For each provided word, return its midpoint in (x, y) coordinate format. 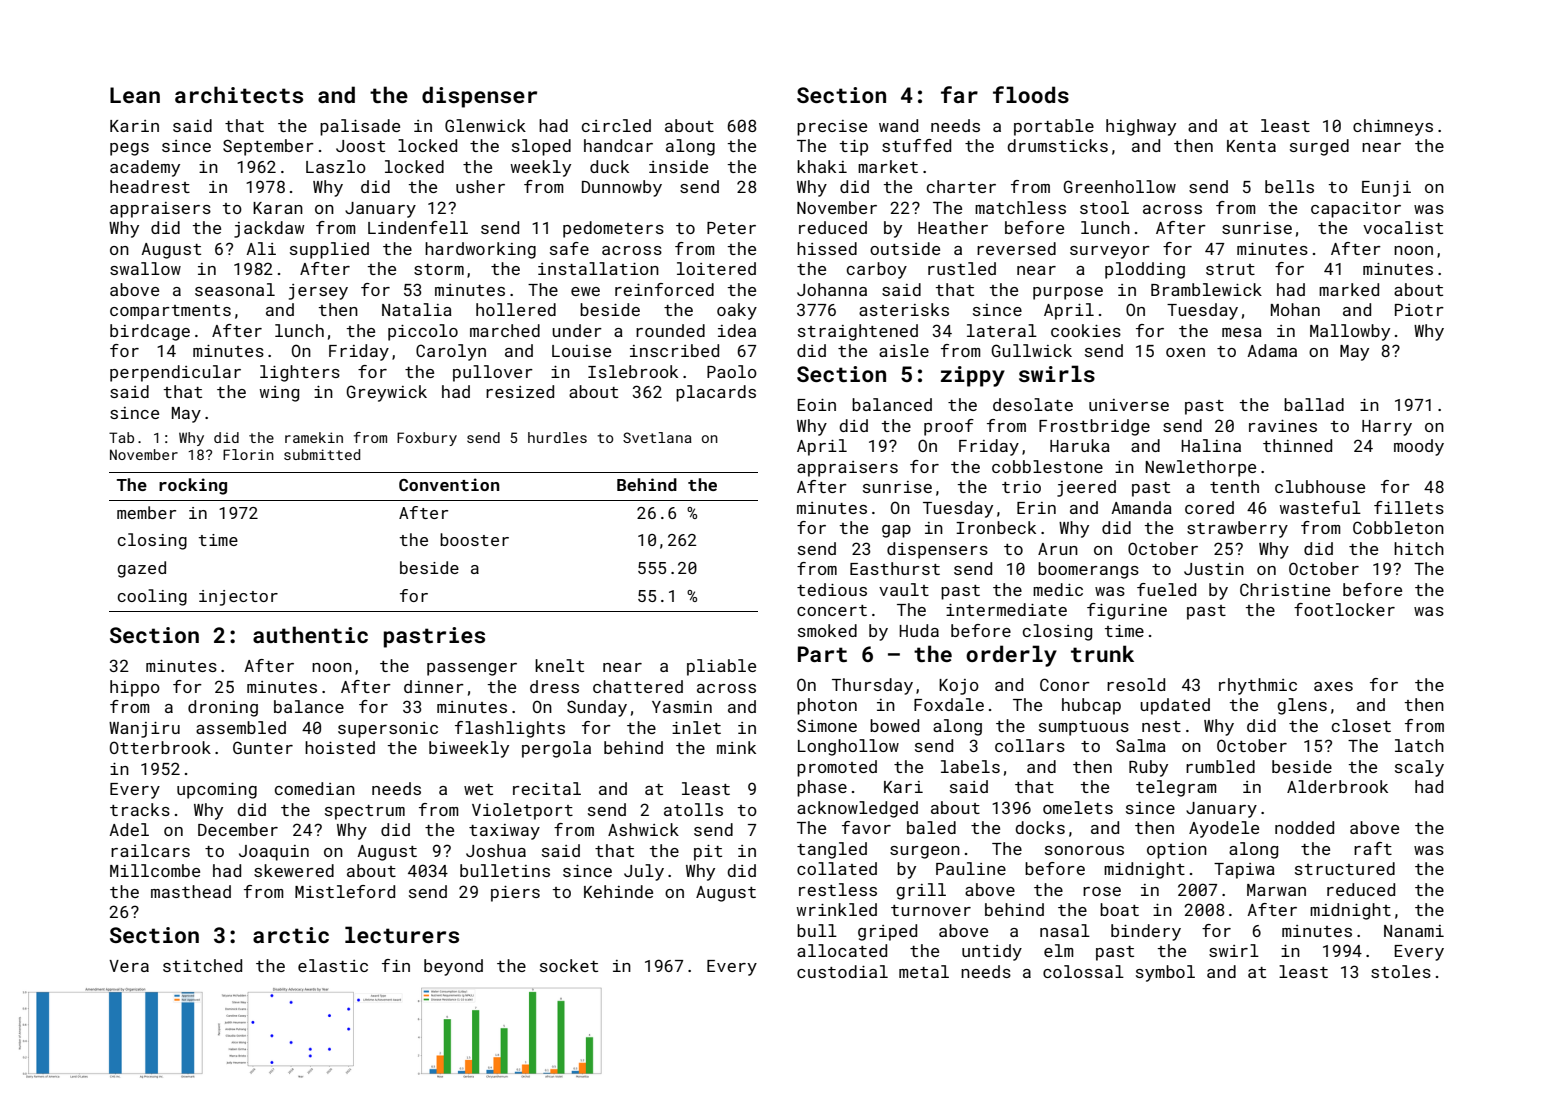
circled (616, 125)
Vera (129, 966)
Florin (248, 454)
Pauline (971, 868)
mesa (1242, 332)
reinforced (664, 289)
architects (239, 94)
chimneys (1393, 127)
